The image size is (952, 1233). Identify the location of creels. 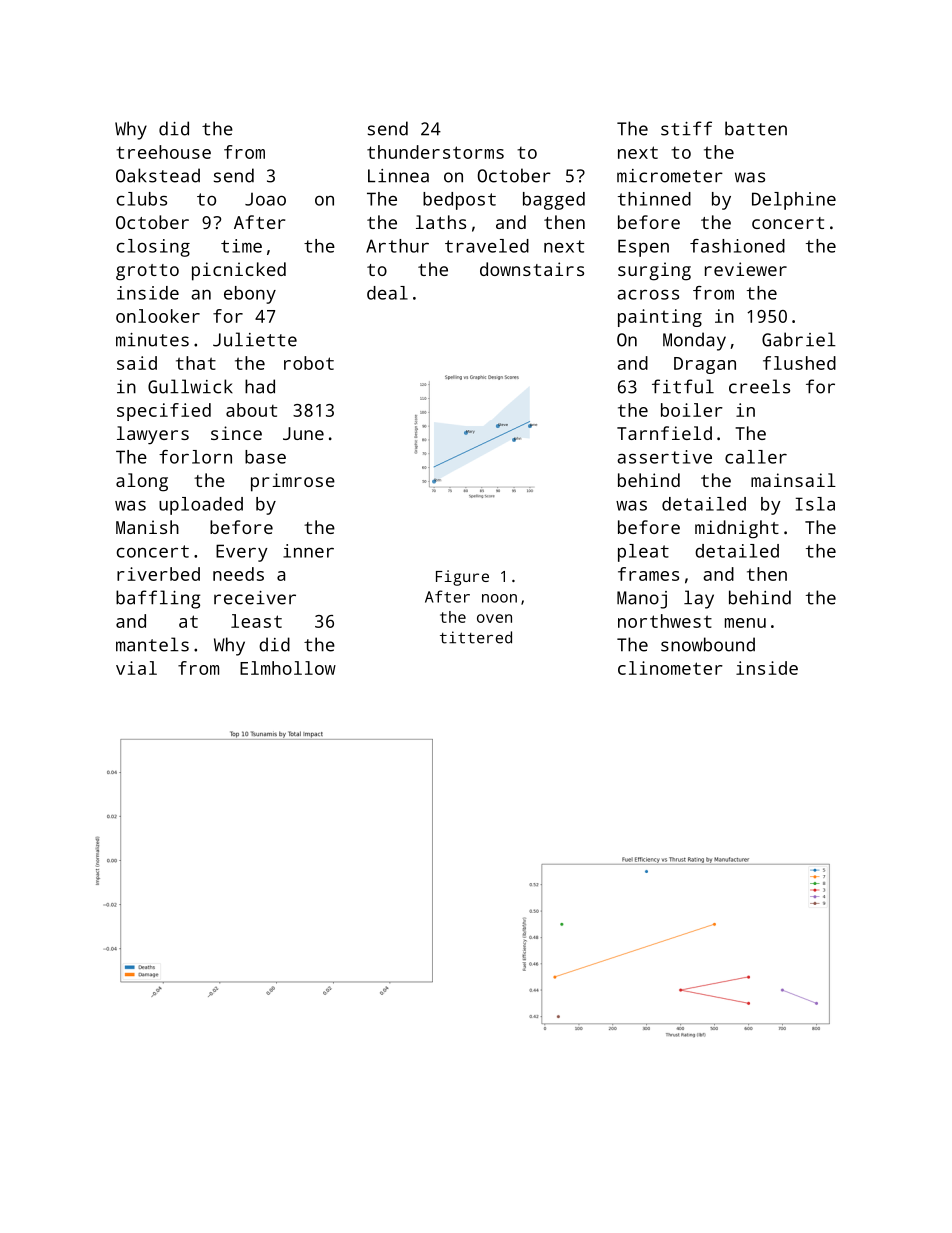
(759, 386).
